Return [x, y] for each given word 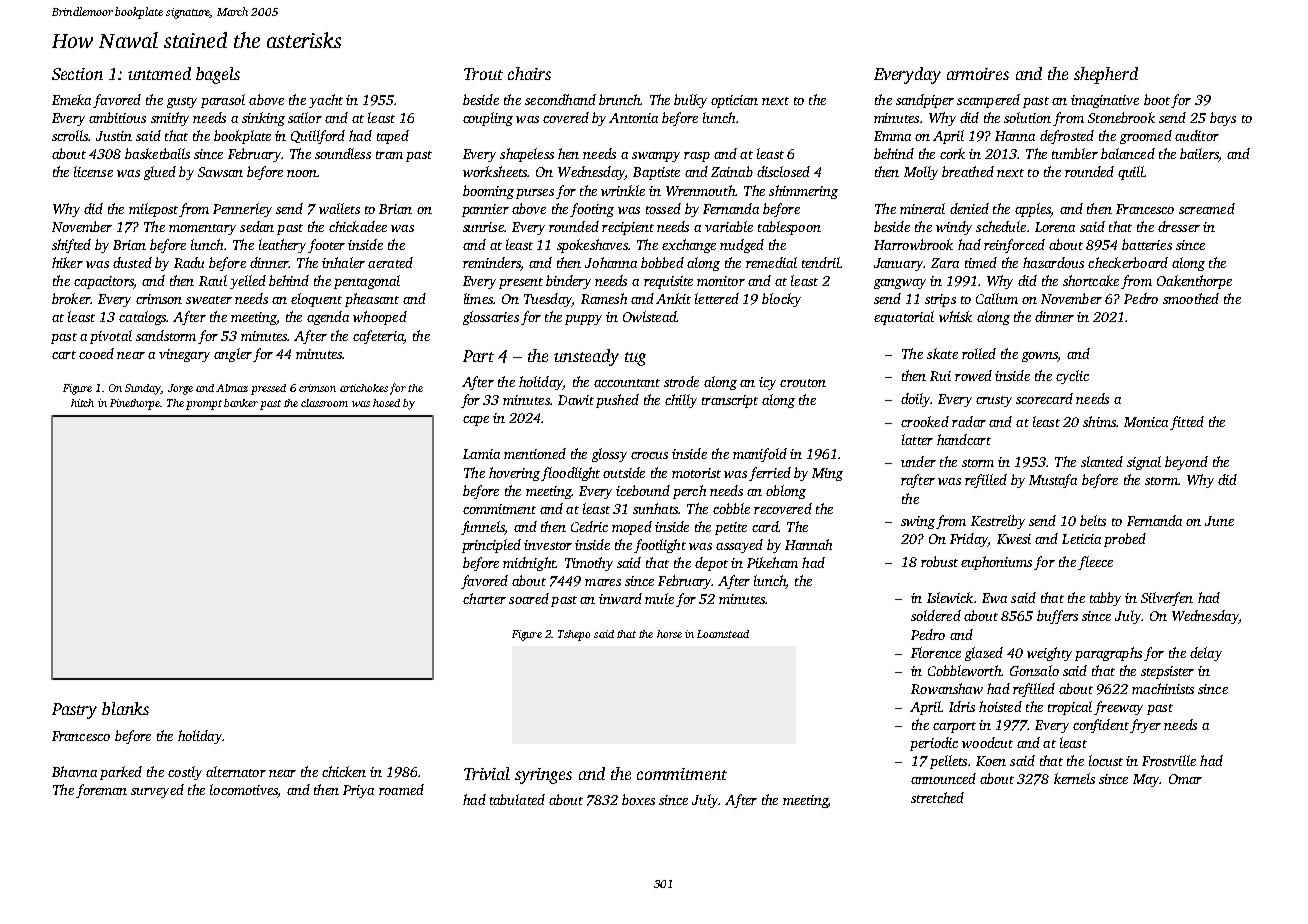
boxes [638, 799]
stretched [937, 797]
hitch [82, 403]
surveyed [157, 791]
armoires [978, 74]
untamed [159, 73]
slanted [1102, 461]
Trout [483, 74]
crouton [803, 383]
